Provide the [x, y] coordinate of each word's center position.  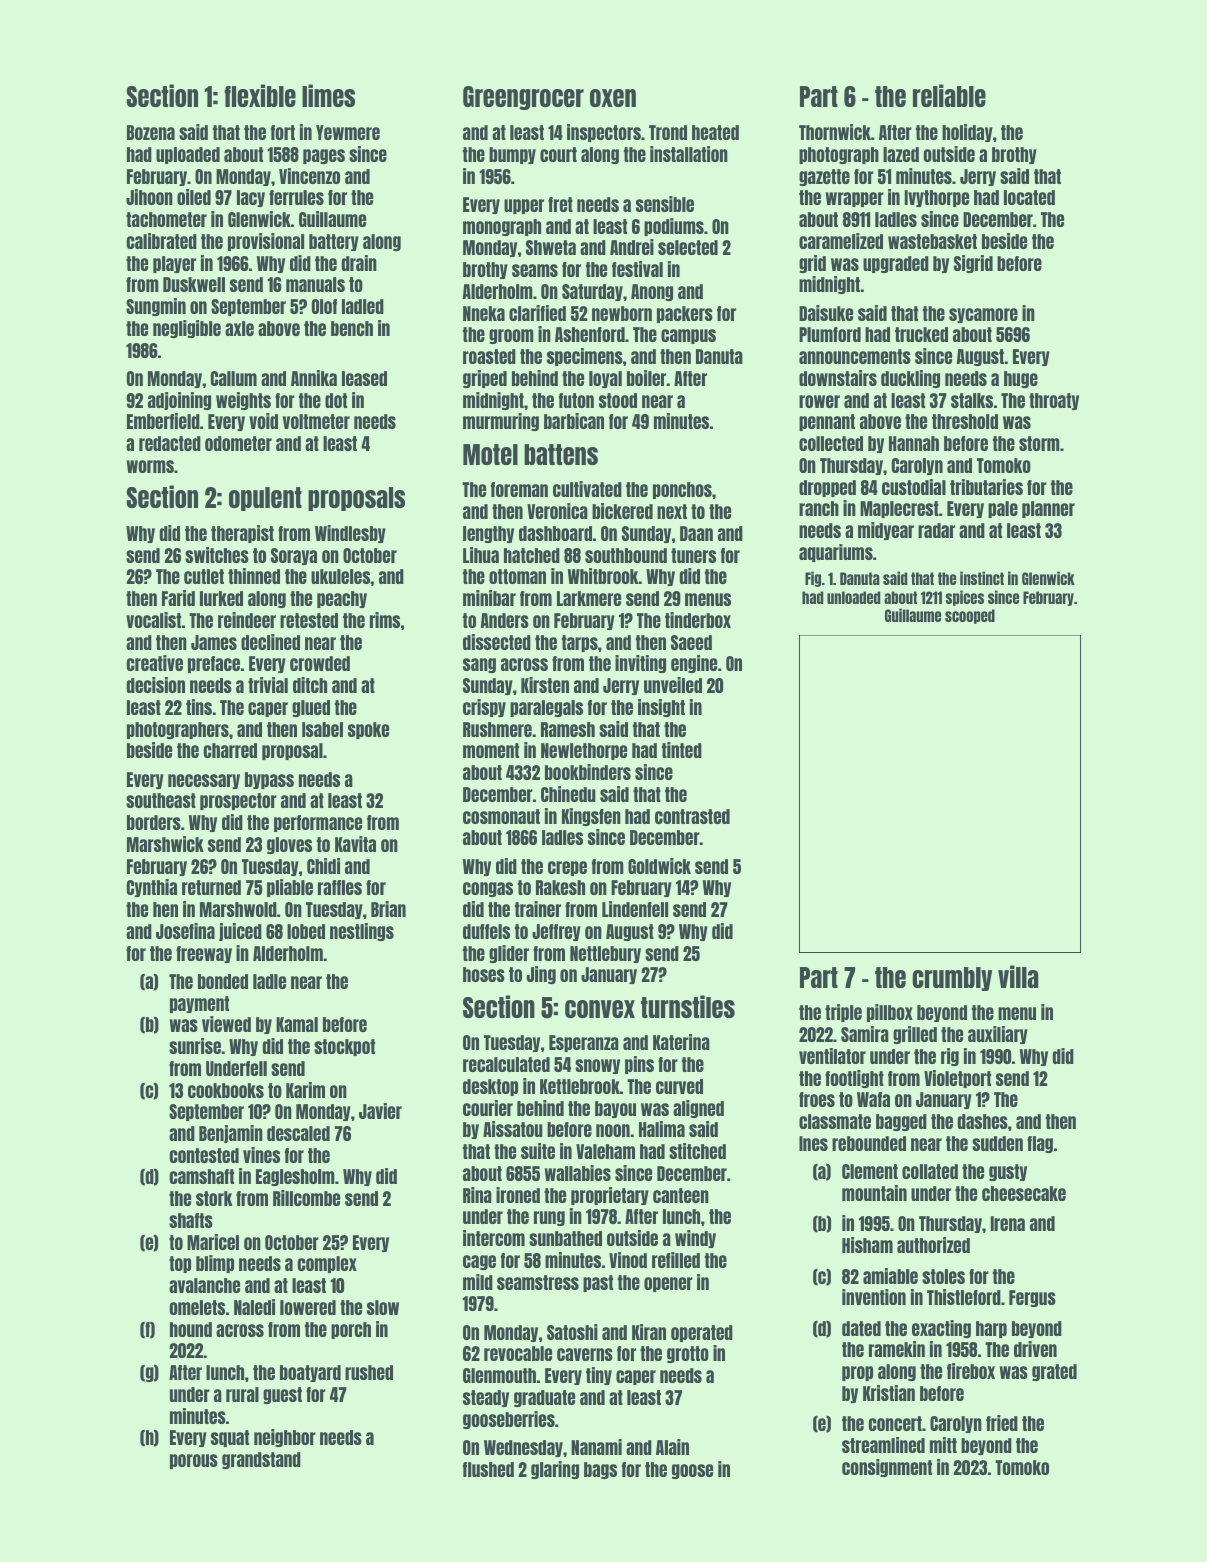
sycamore [983, 315]
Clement [870, 1171]
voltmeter [316, 421]
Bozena [151, 132]
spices [965, 598]
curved [679, 1086]
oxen [613, 98]
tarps [580, 643]
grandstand [261, 1460]
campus [688, 336]
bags [600, 1470]
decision [156, 685]
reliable [949, 95]
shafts [191, 1220]
